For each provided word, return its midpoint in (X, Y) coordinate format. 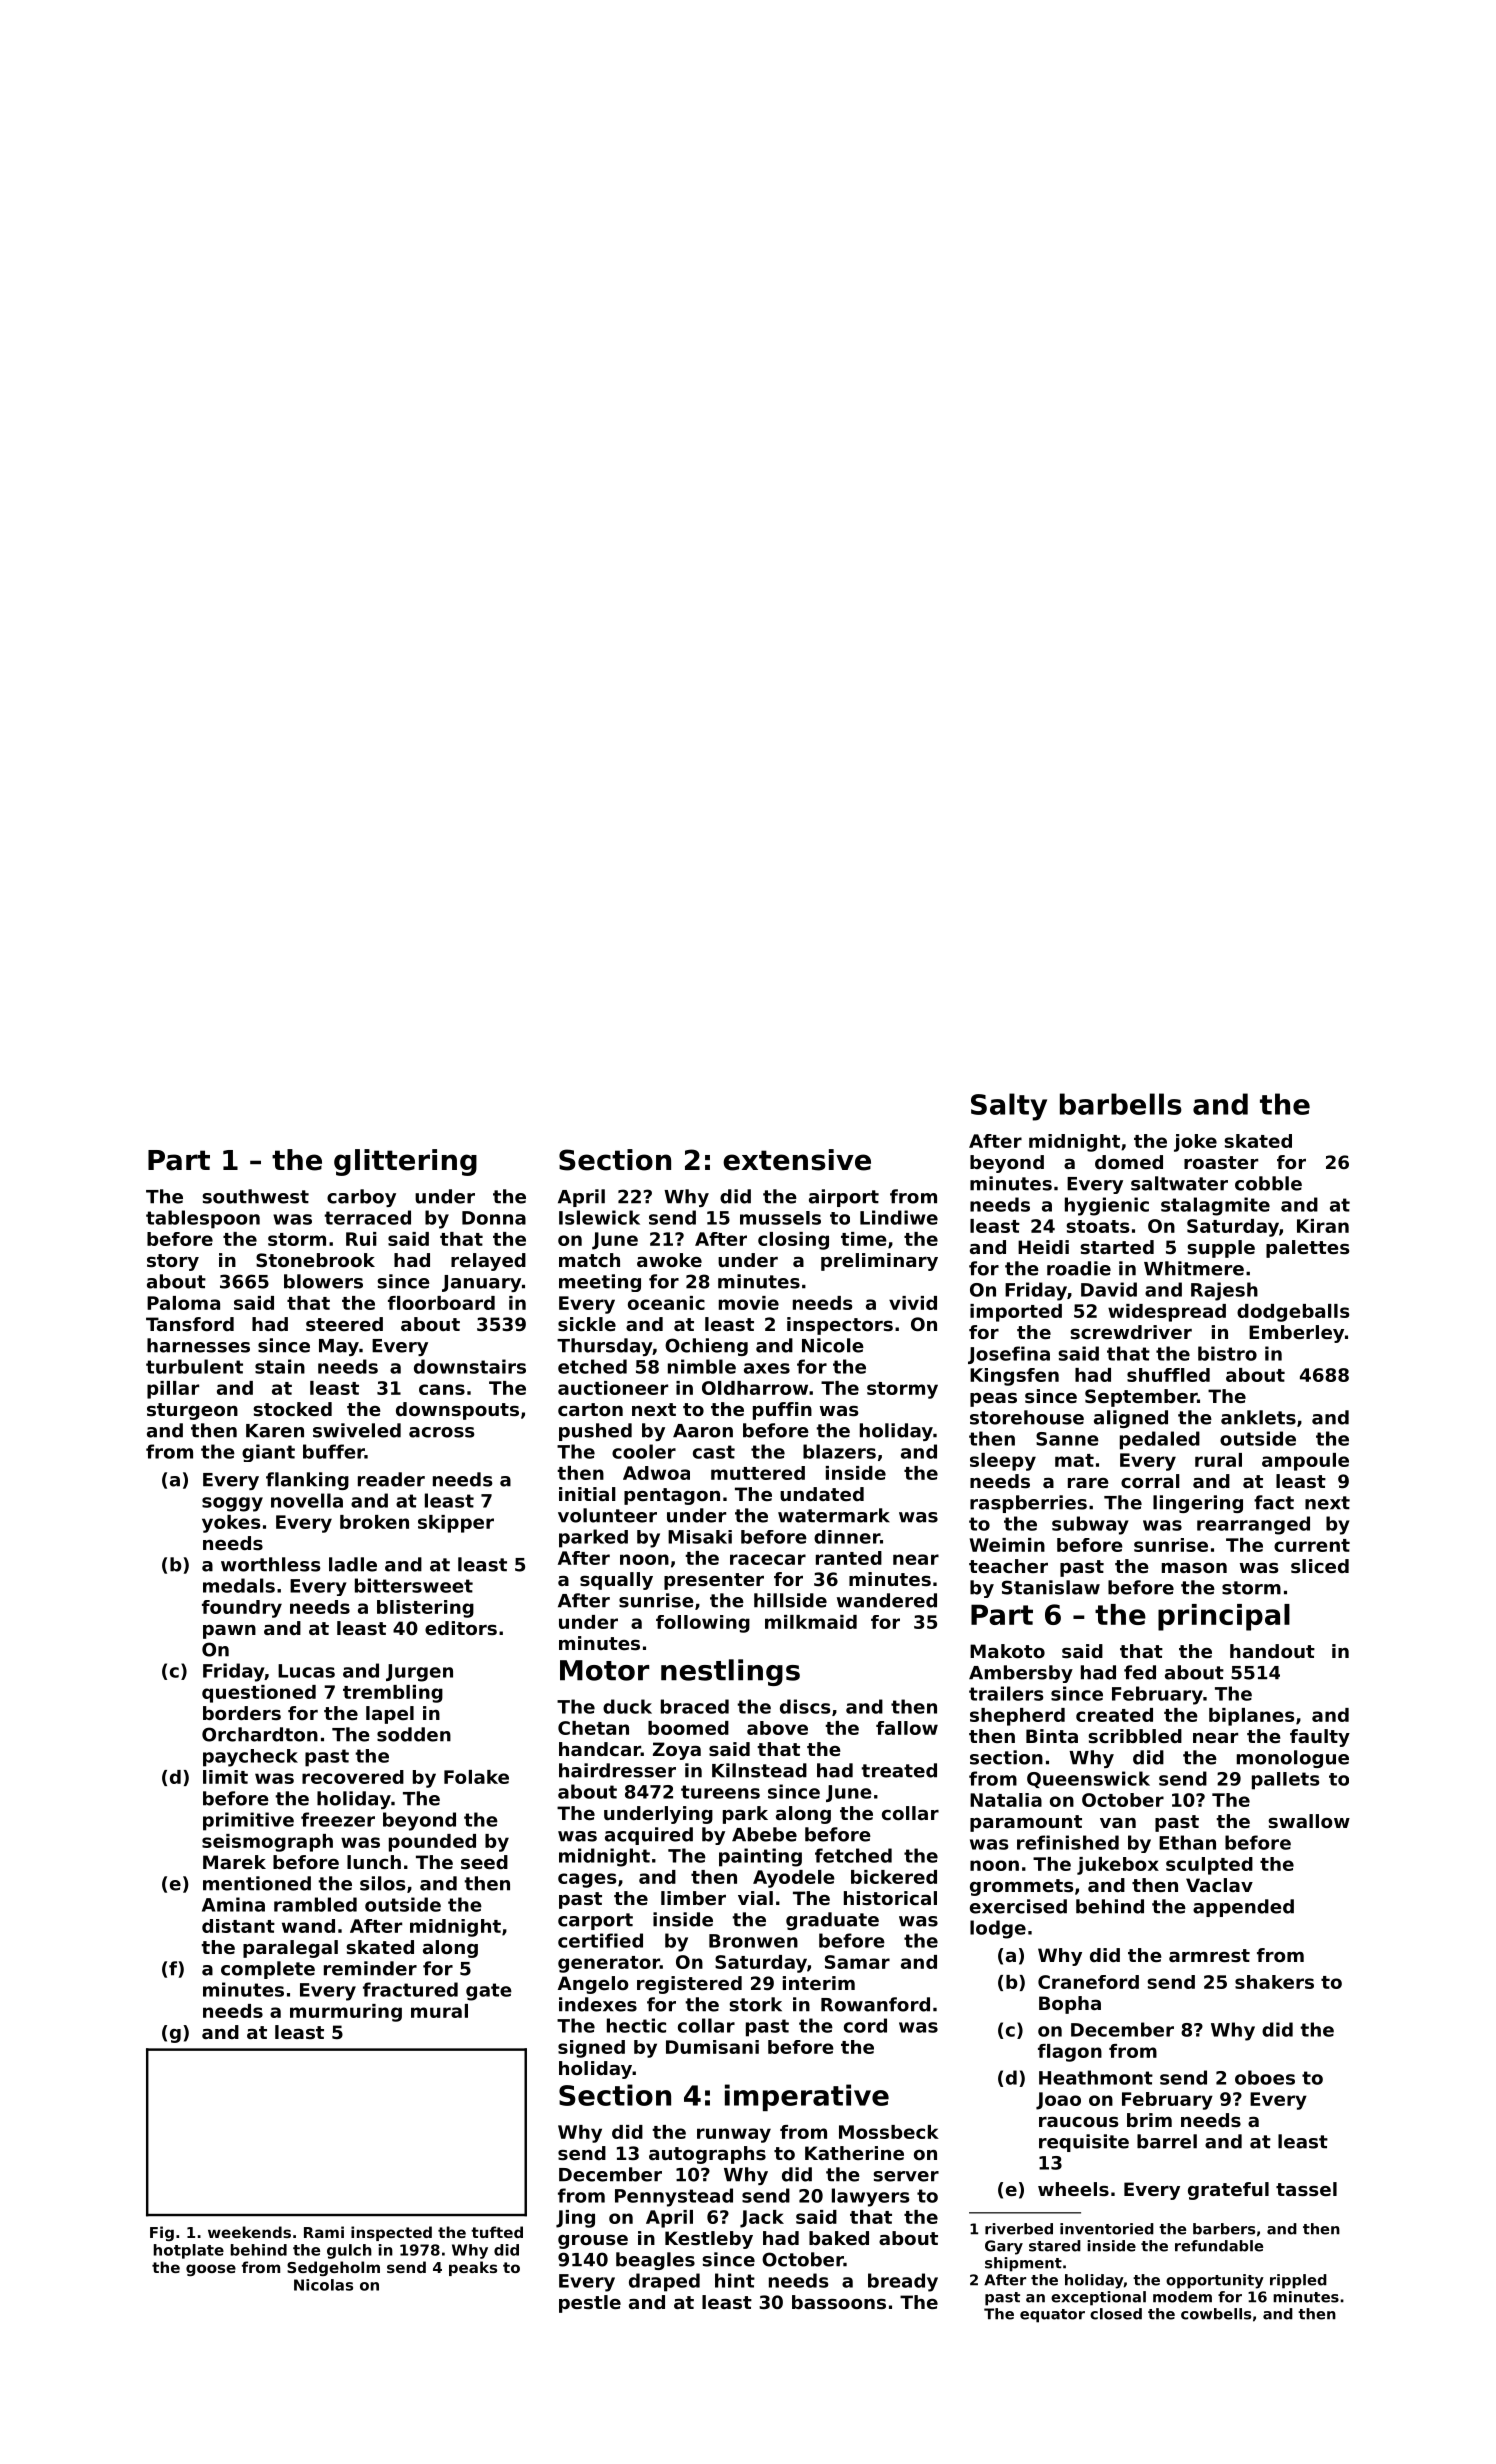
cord (865, 2025)
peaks (473, 2268)
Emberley (1296, 1334)
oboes (1265, 2077)
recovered (353, 1777)
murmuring (346, 2013)
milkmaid (811, 1622)
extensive (797, 1160)
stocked (292, 1409)
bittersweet (414, 1585)
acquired (649, 1836)
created (1114, 1715)
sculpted (1209, 1866)
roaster (1221, 1163)
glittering (405, 1162)
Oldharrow (755, 1388)
